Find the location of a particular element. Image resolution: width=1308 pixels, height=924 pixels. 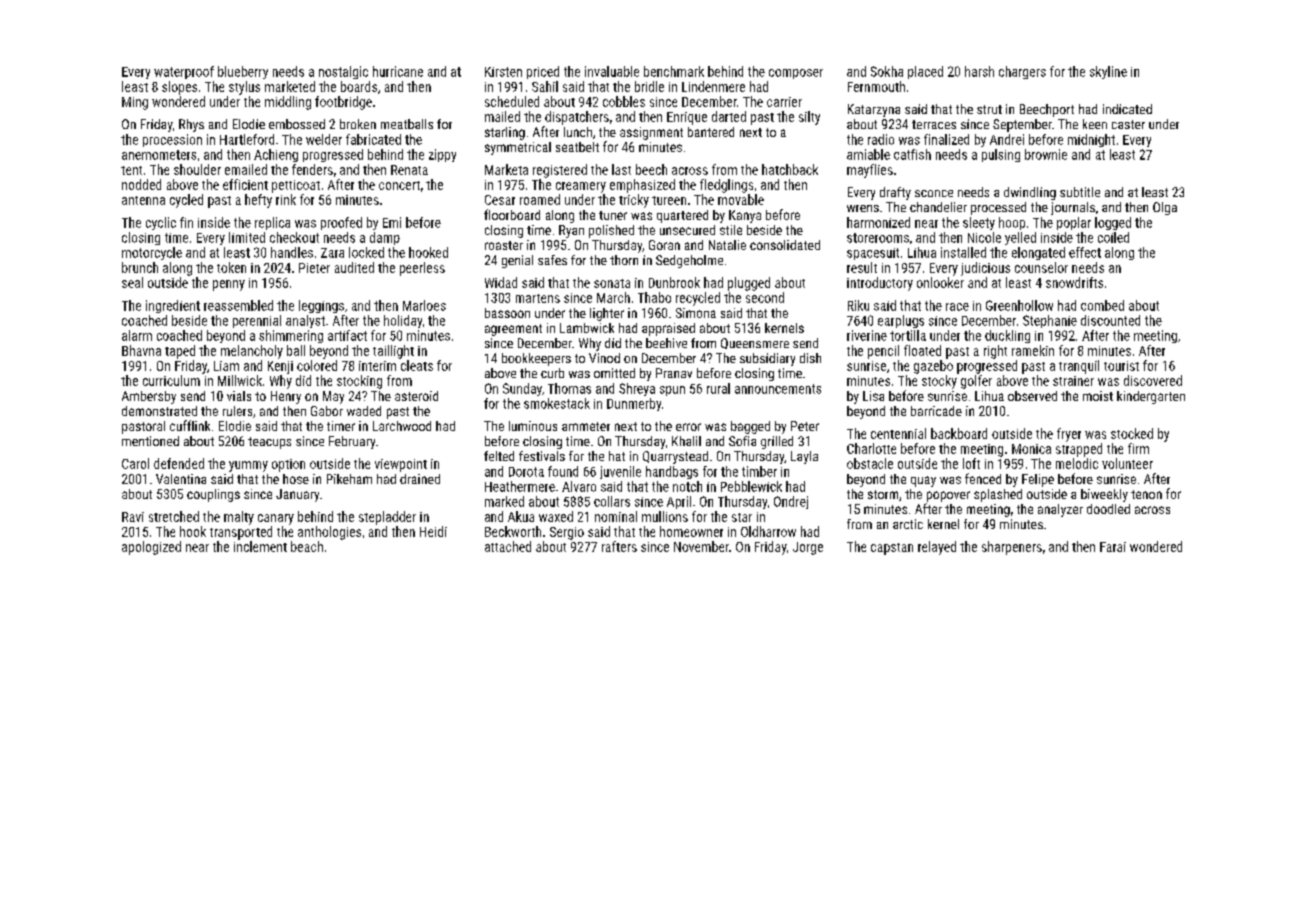

apologized is located at coordinates (151, 548).
